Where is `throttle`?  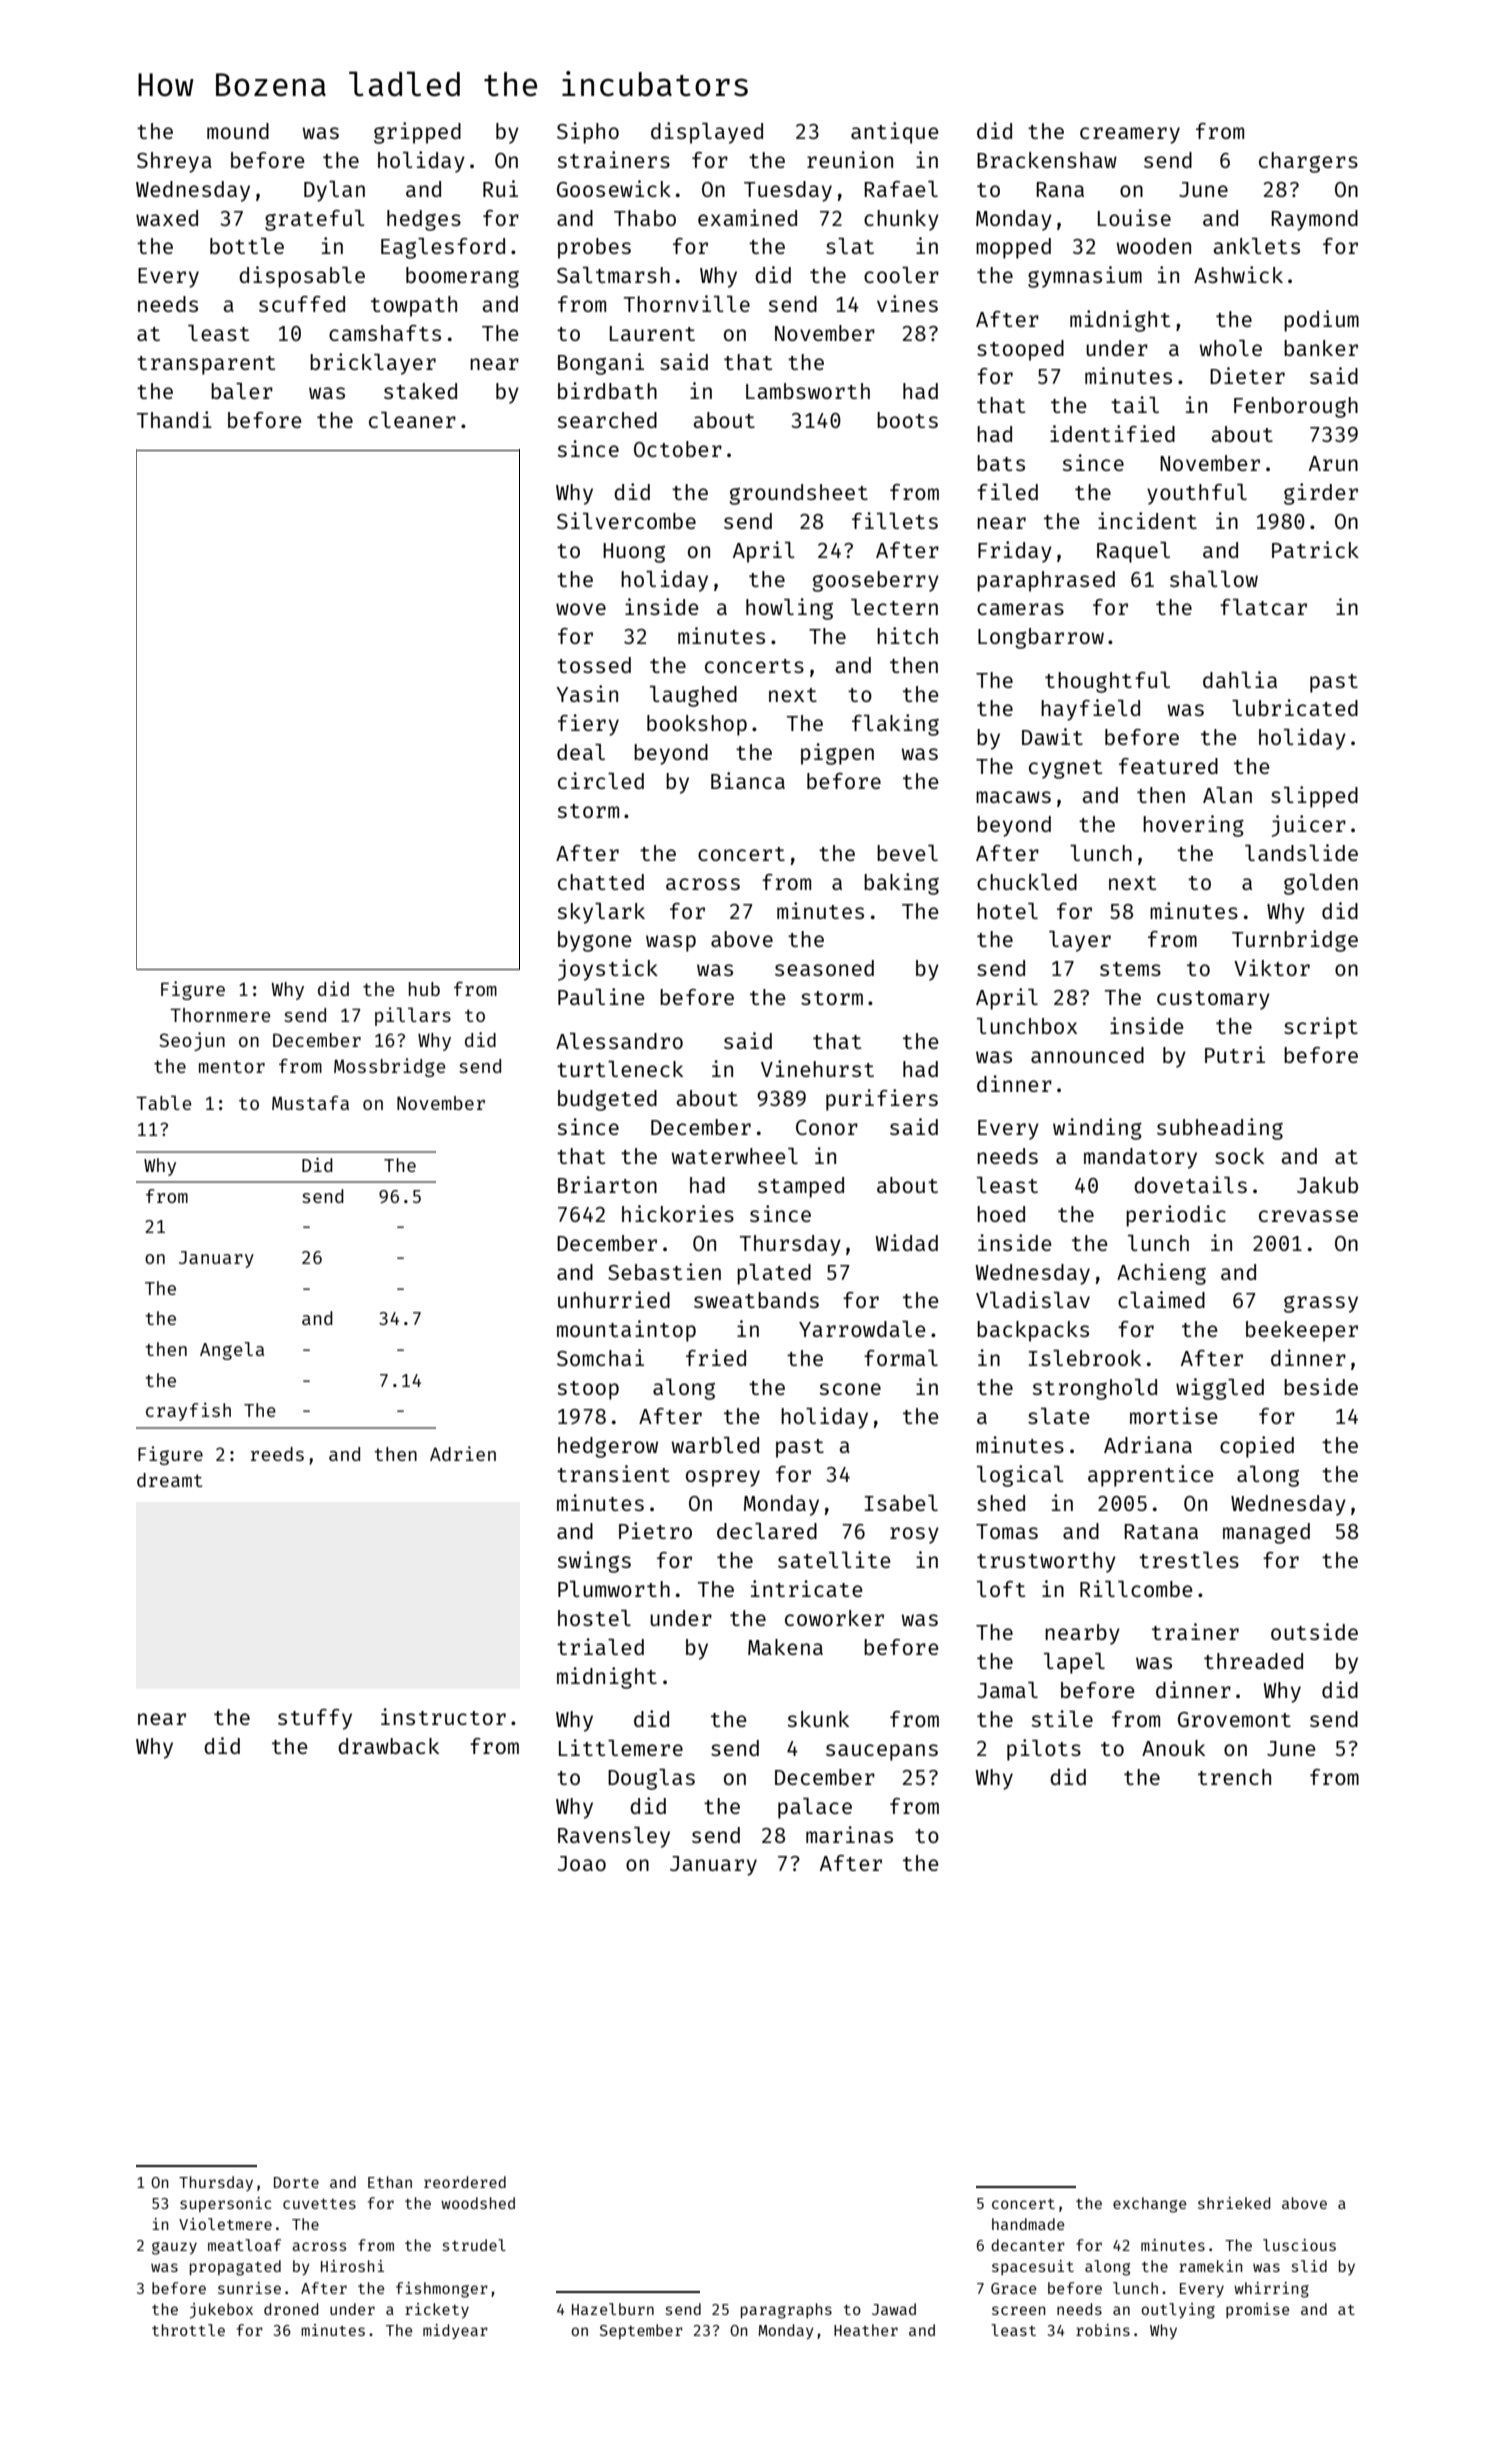 throttle is located at coordinates (188, 2330).
